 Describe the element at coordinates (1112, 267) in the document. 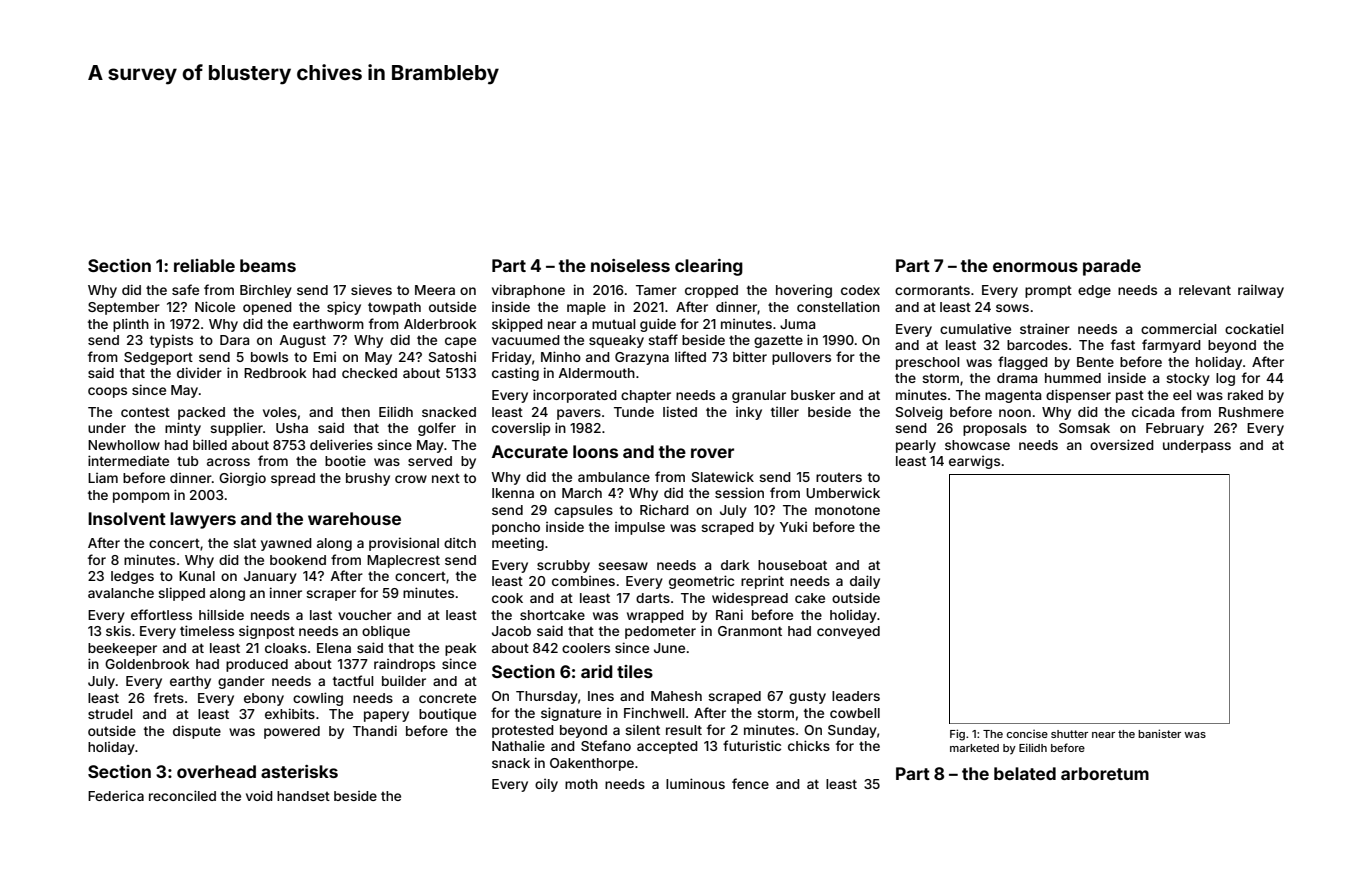

I see `parade` at that location.
